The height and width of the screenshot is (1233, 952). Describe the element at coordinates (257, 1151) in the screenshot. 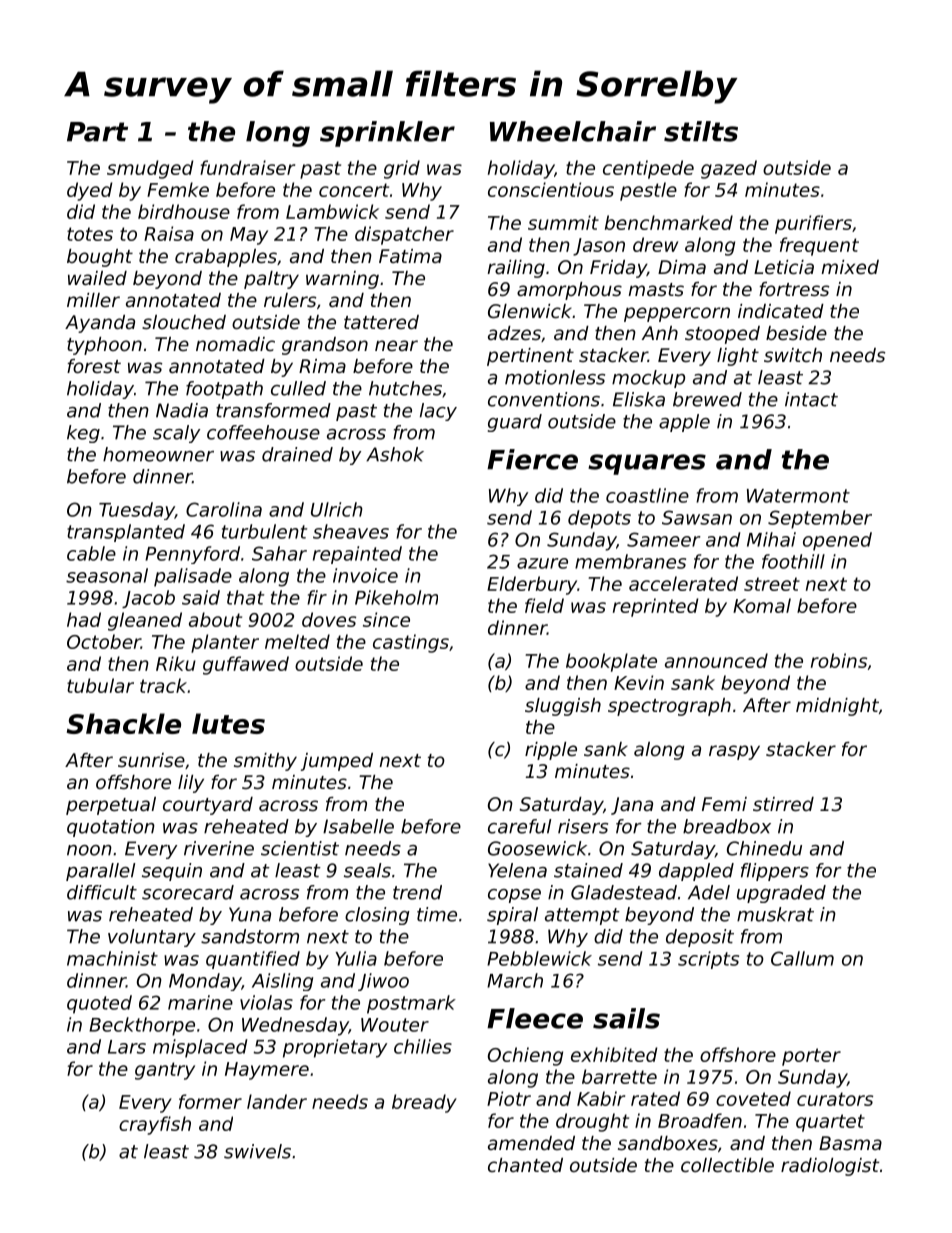

I see `swivels` at that location.
